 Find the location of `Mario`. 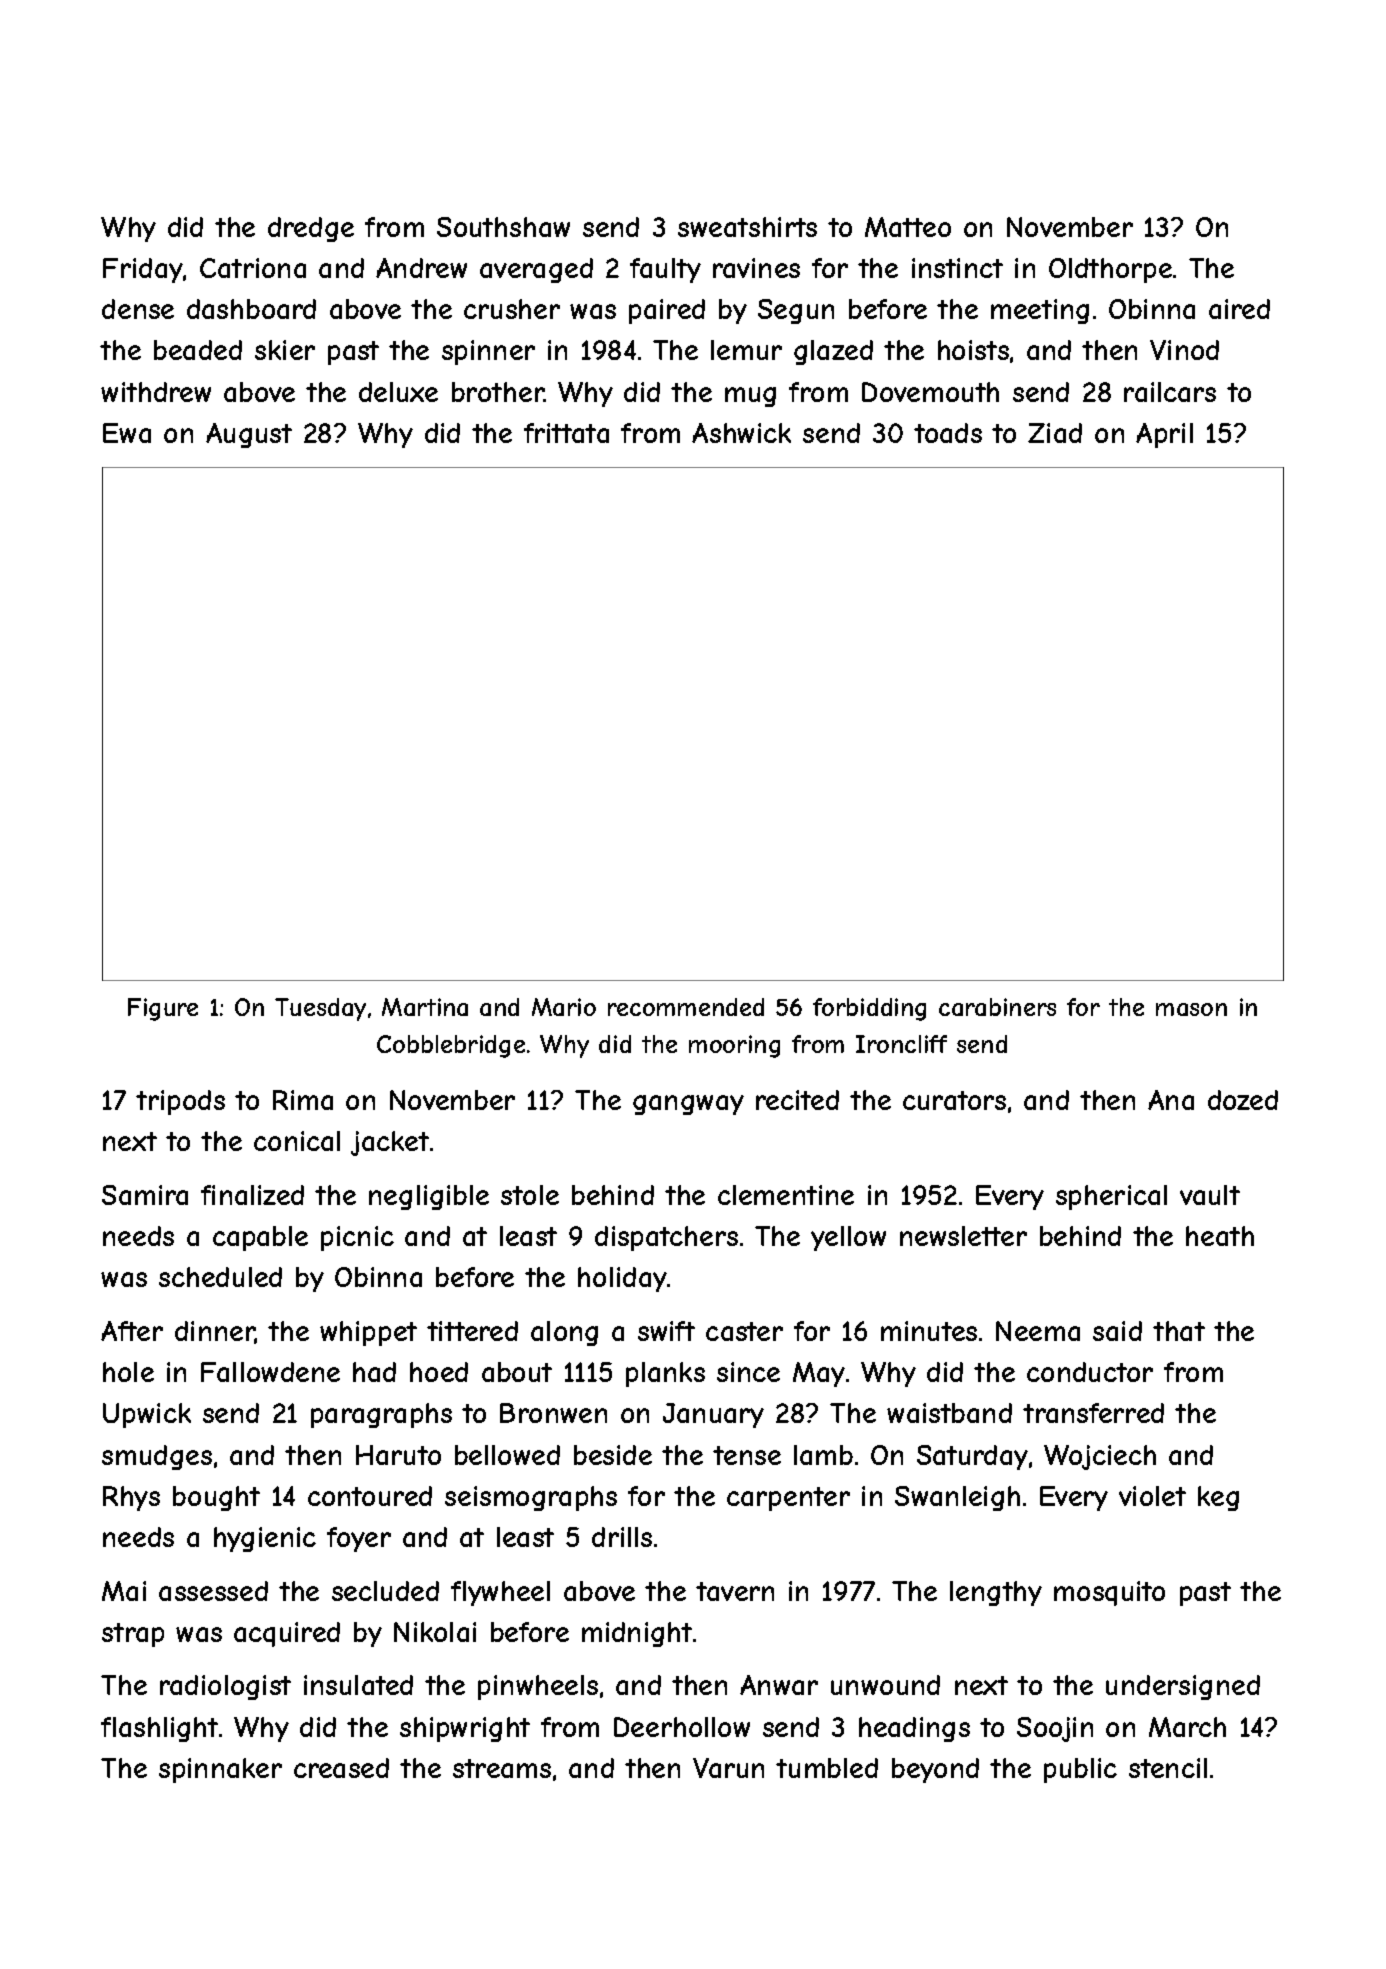

Mario is located at coordinates (564, 1007).
